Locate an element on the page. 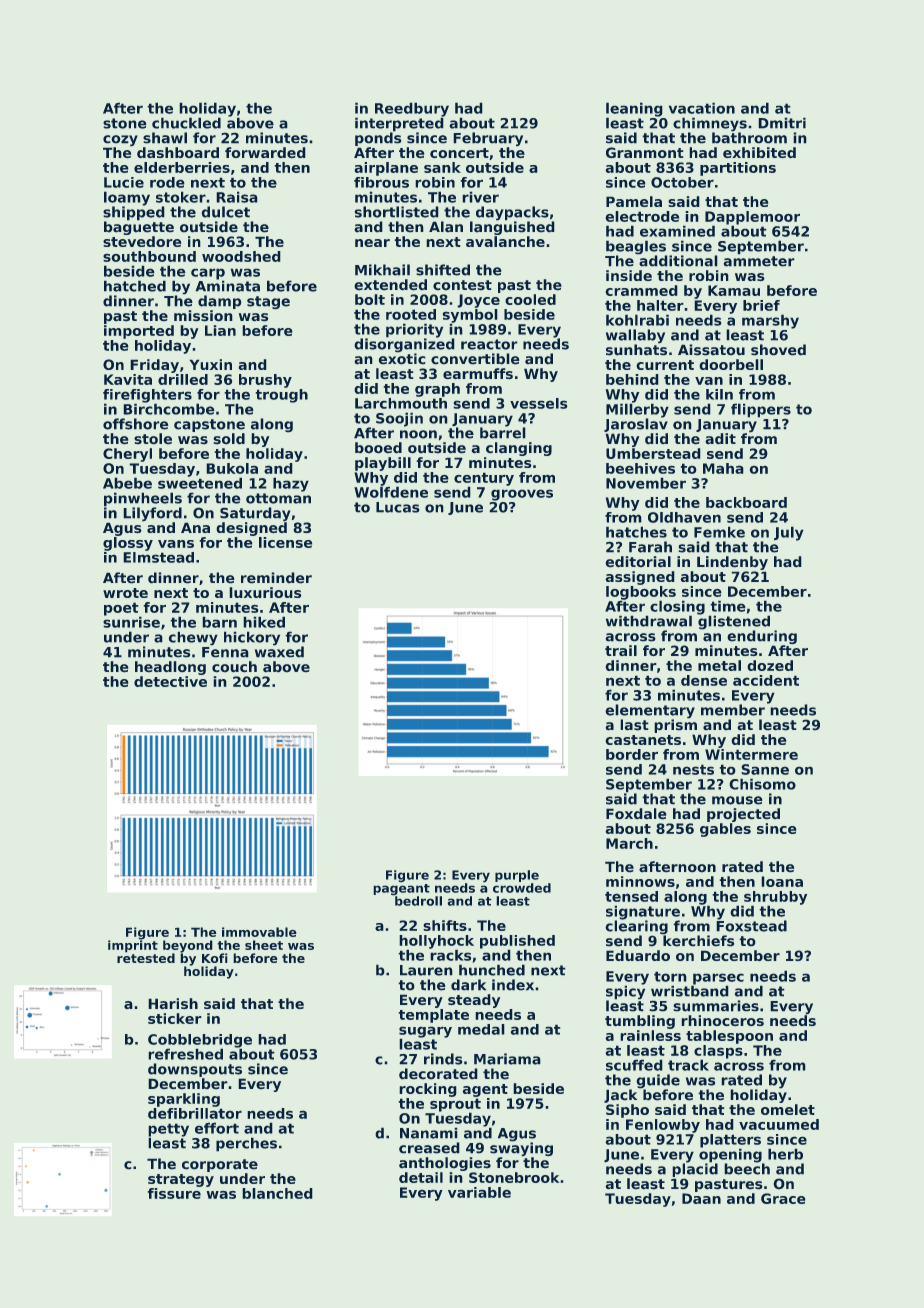  Cheryl is located at coordinates (127, 455).
